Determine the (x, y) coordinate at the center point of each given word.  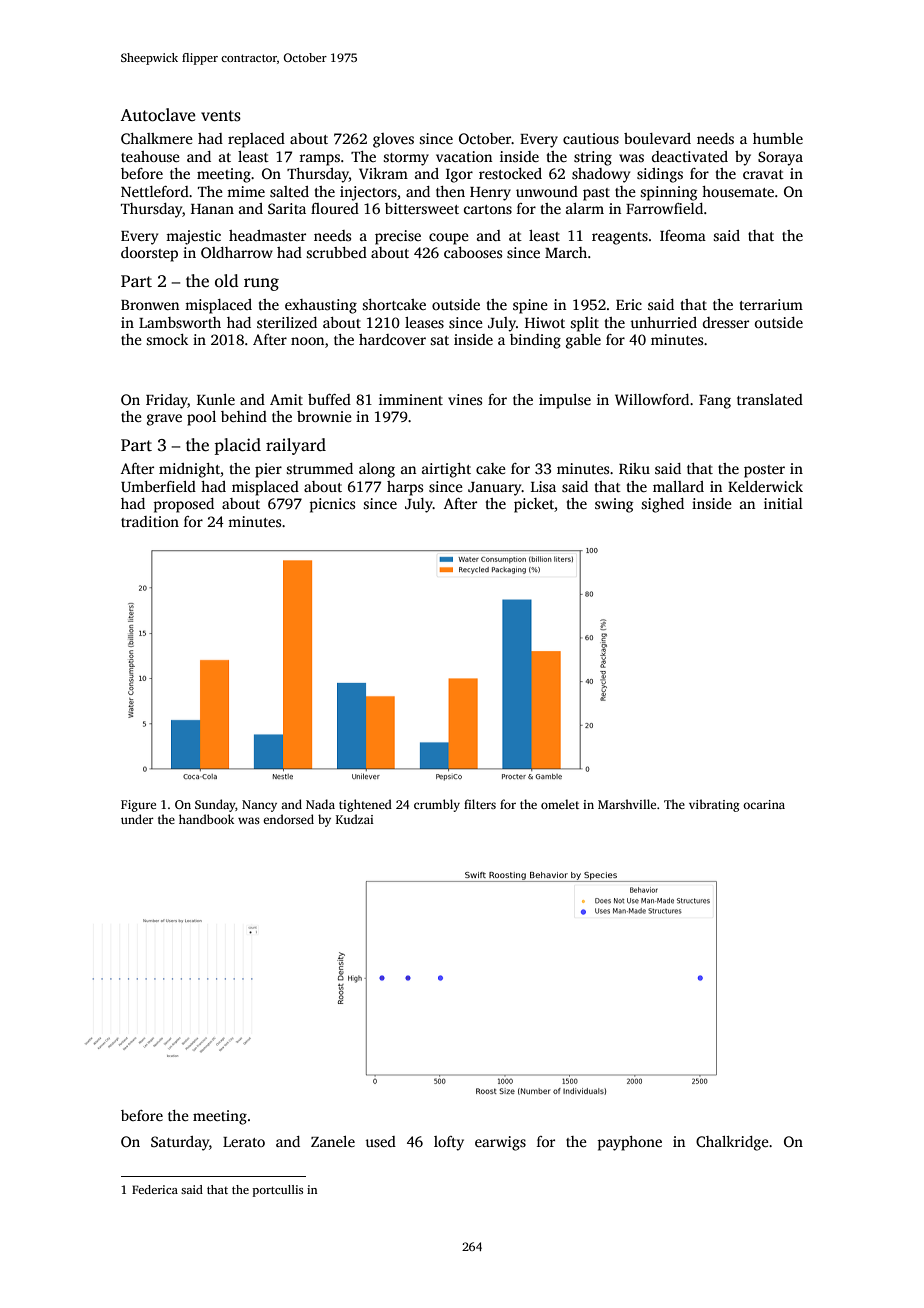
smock (167, 339)
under (137, 819)
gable (583, 341)
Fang (715, 402)
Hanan (212, 209)
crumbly (437, 805)
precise (398, 237)
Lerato (244, 1142)
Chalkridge (732, 1143)
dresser (726, 322)
